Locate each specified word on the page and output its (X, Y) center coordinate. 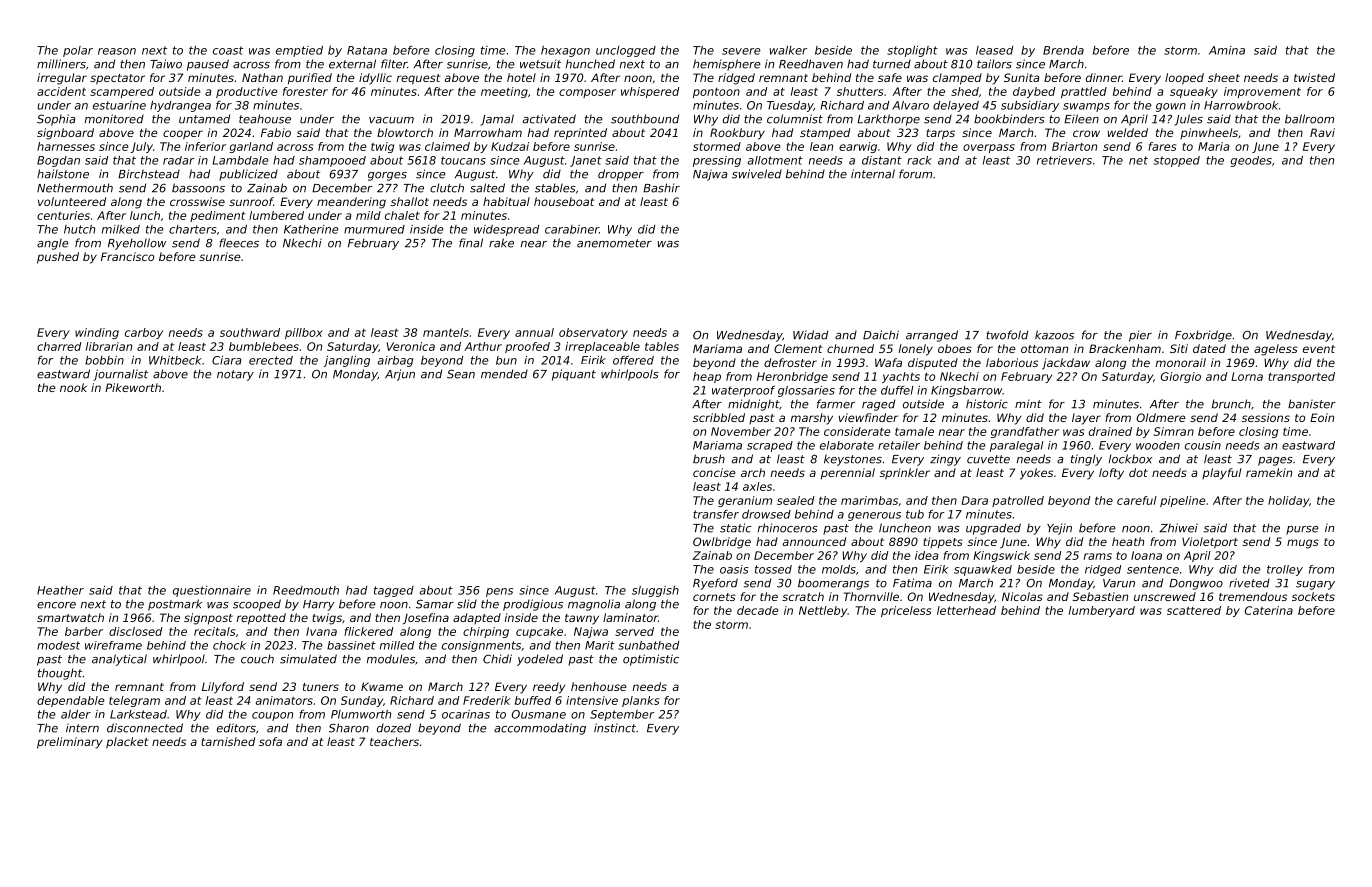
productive (247, 92)
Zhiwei (1178, 528)
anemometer (614, 243)
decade (758, 610)
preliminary (69, 743)
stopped (1177, 161)
